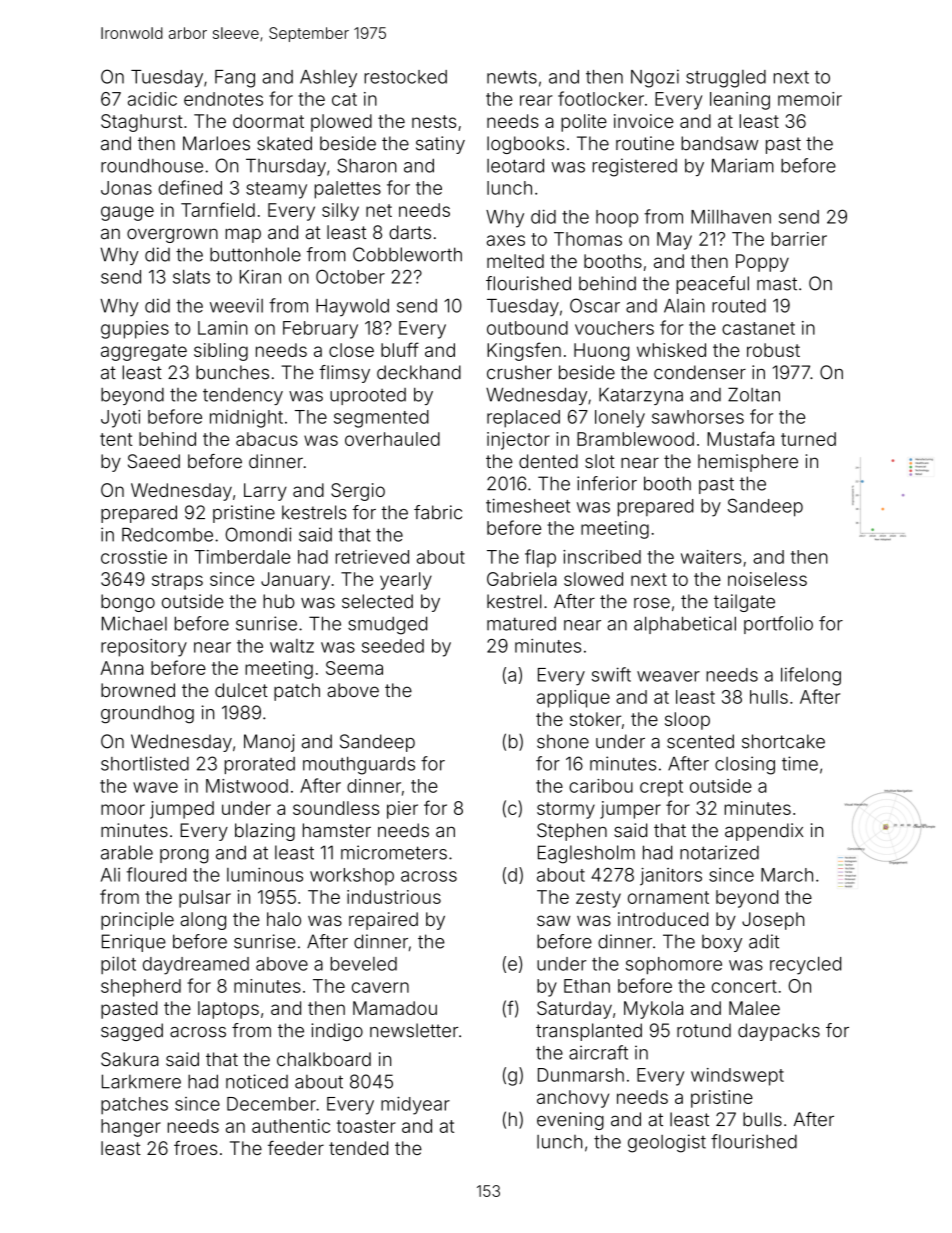 Image resolution: width=952 pixels, height=1233 pixels. What do you see at coordinates (635, 439) in the screenshot?
I see `Bramblewood` at bounding box center [635, 439].
